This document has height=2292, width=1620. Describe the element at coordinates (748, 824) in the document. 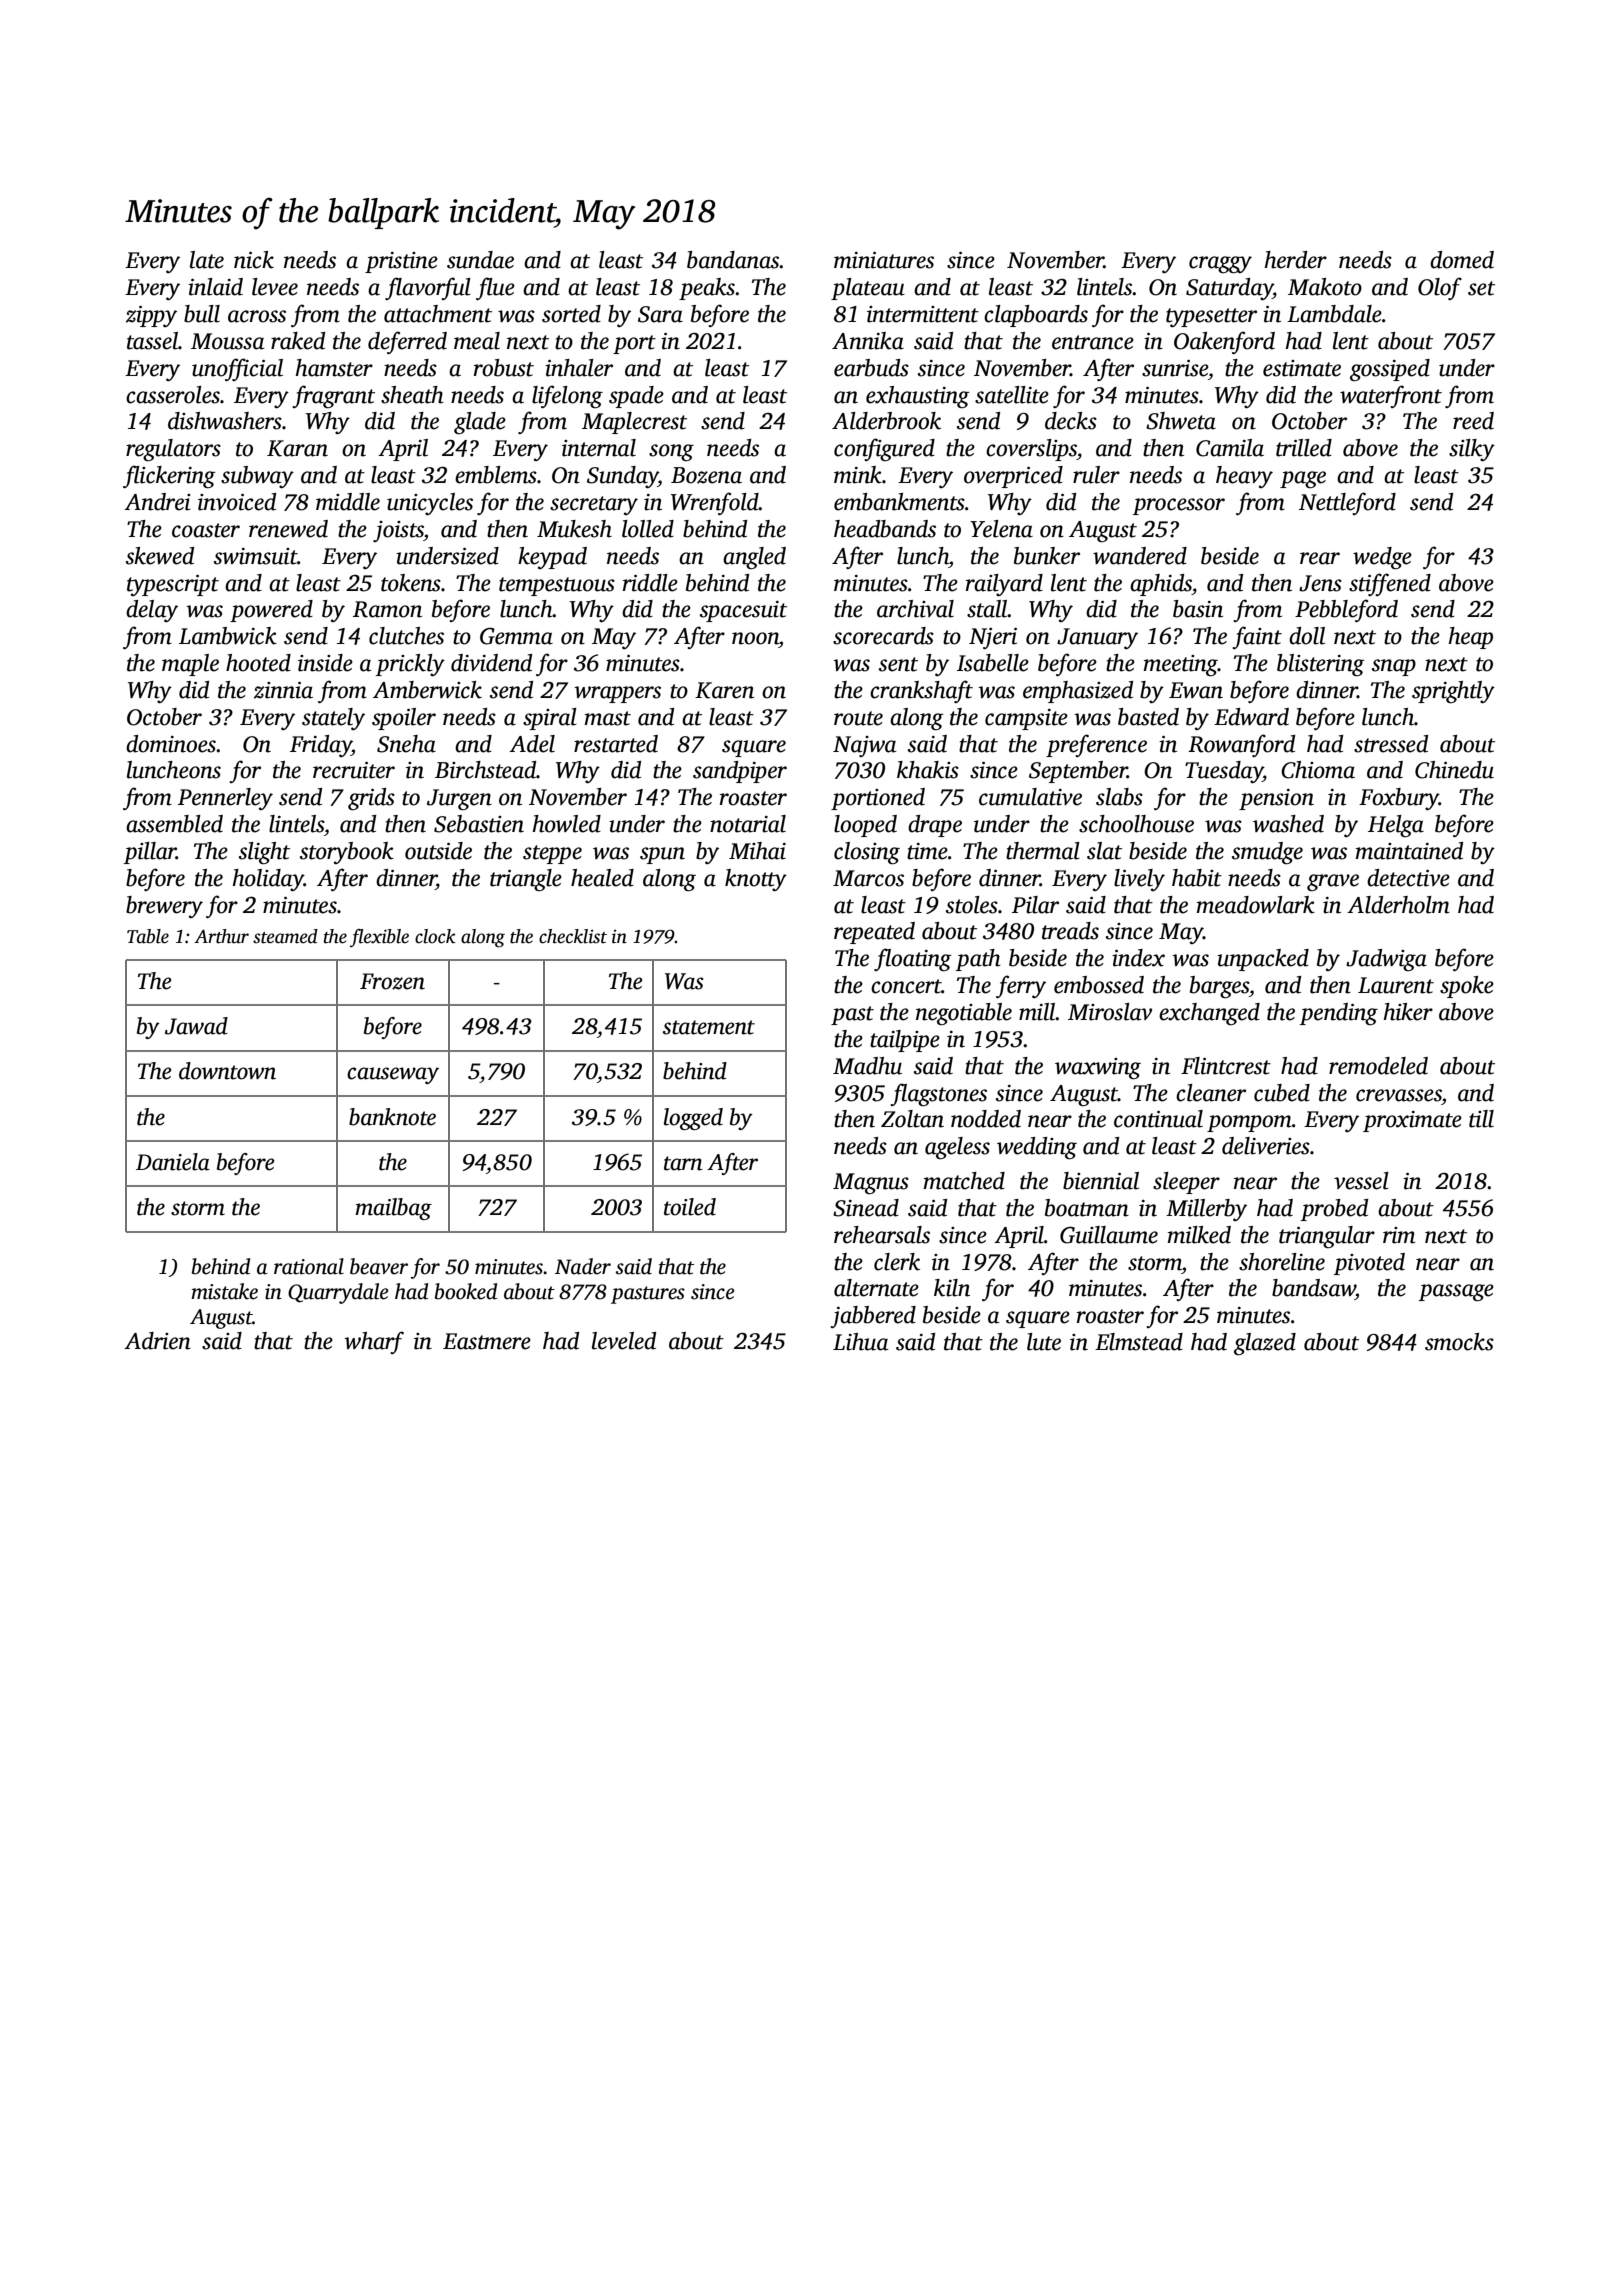

I see `notarial` at that location.
